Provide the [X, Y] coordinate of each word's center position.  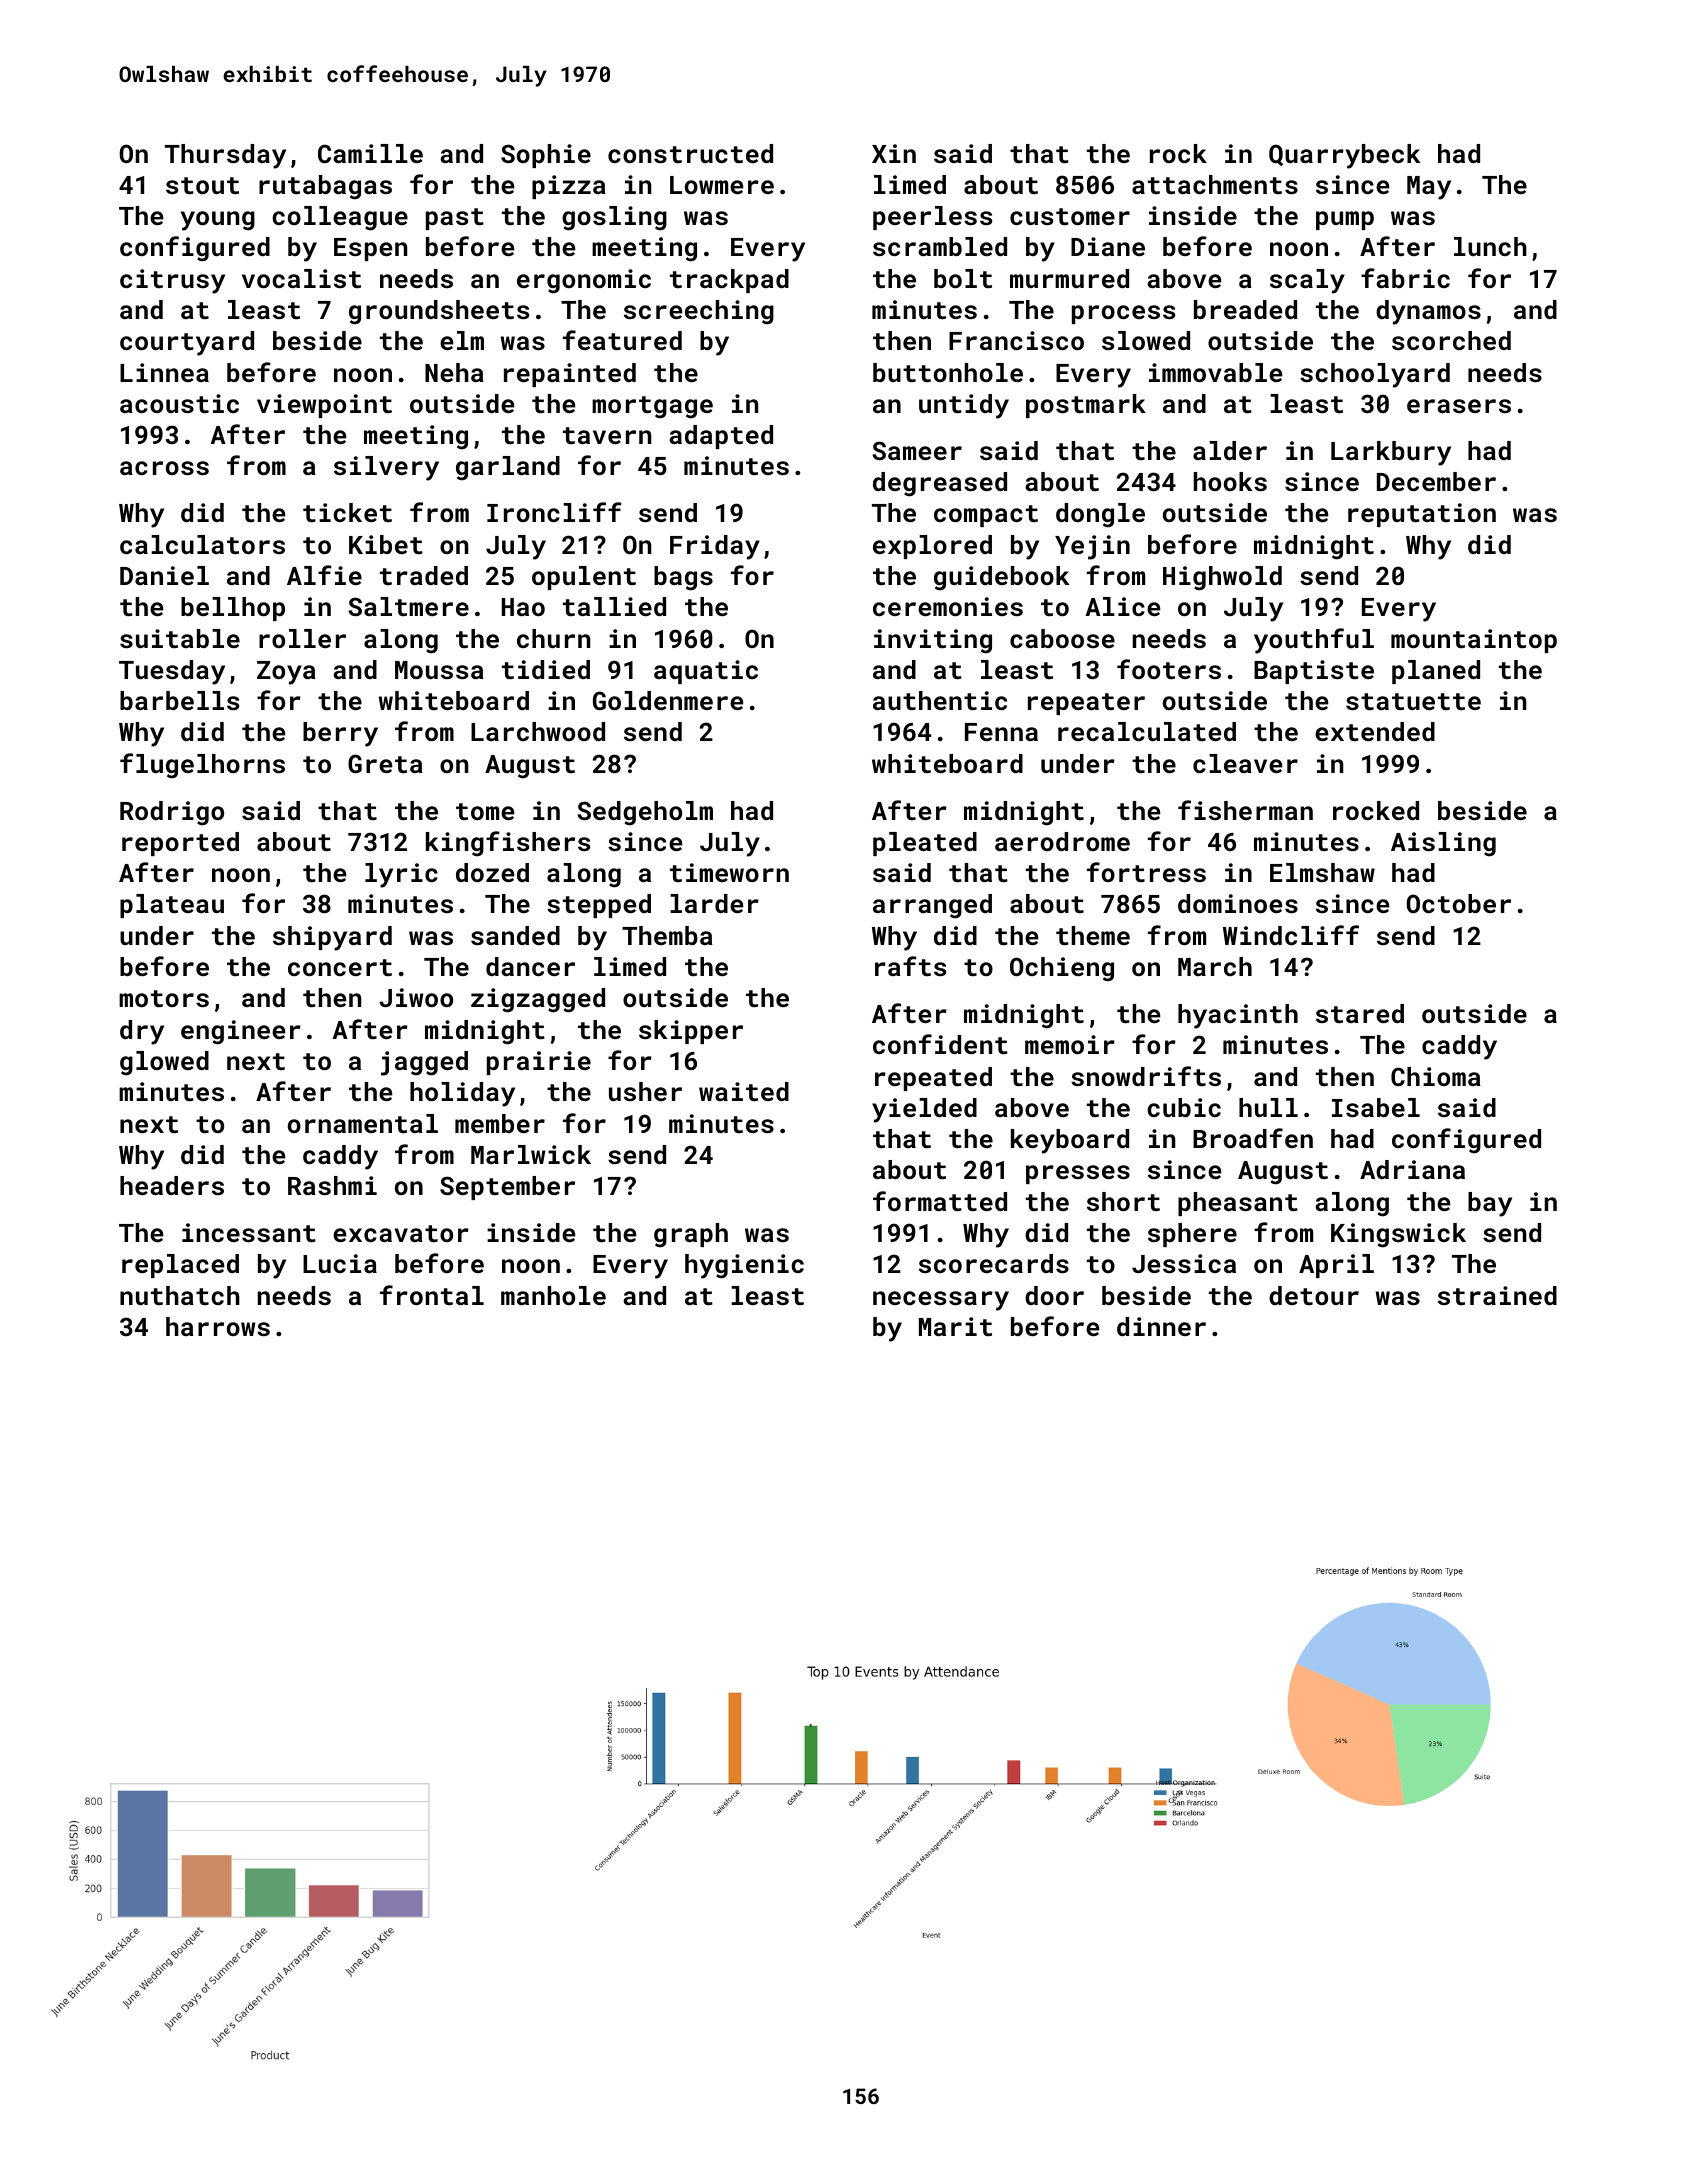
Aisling [1443, 844]
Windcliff [1291, 935]
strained [1497, 1295]
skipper [691, 1032]
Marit [955, 1326]
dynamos [1428, 312]
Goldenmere [668, 700]
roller [302, 638]
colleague [340, 218]
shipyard [332, 938]
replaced [180, 1266]
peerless [932, 218]
